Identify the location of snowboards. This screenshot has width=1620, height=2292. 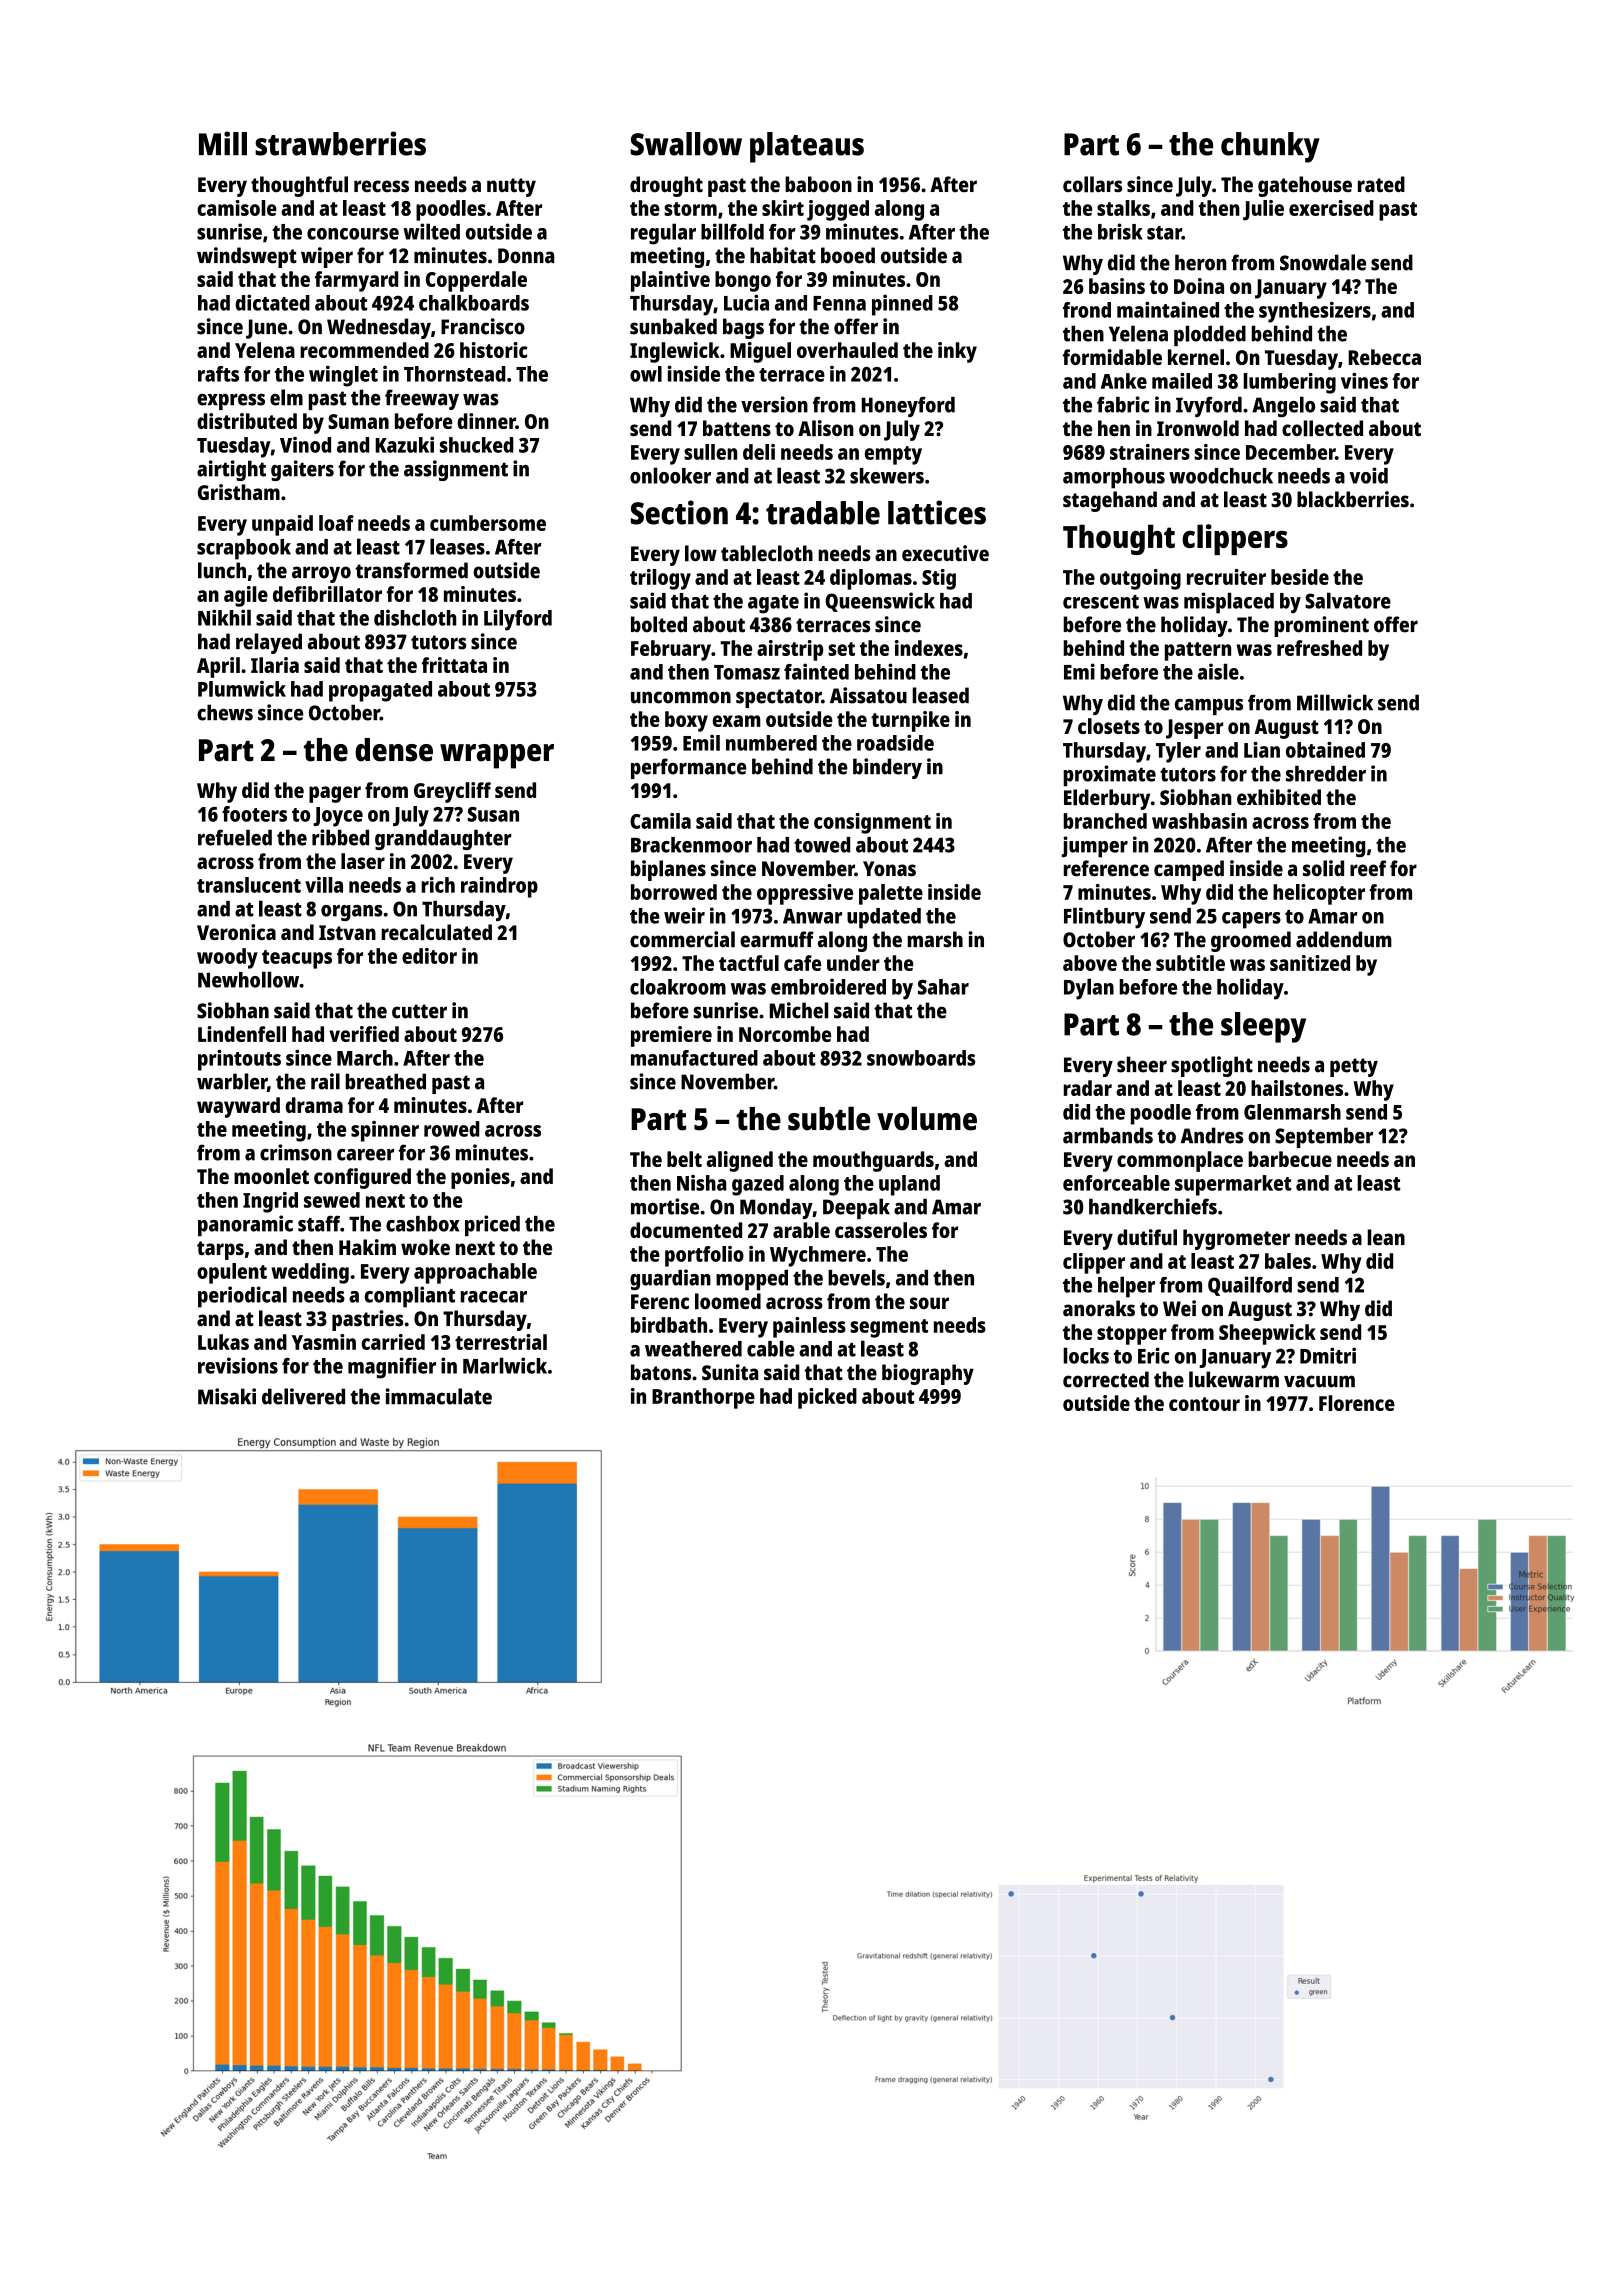
(921, 1058).
